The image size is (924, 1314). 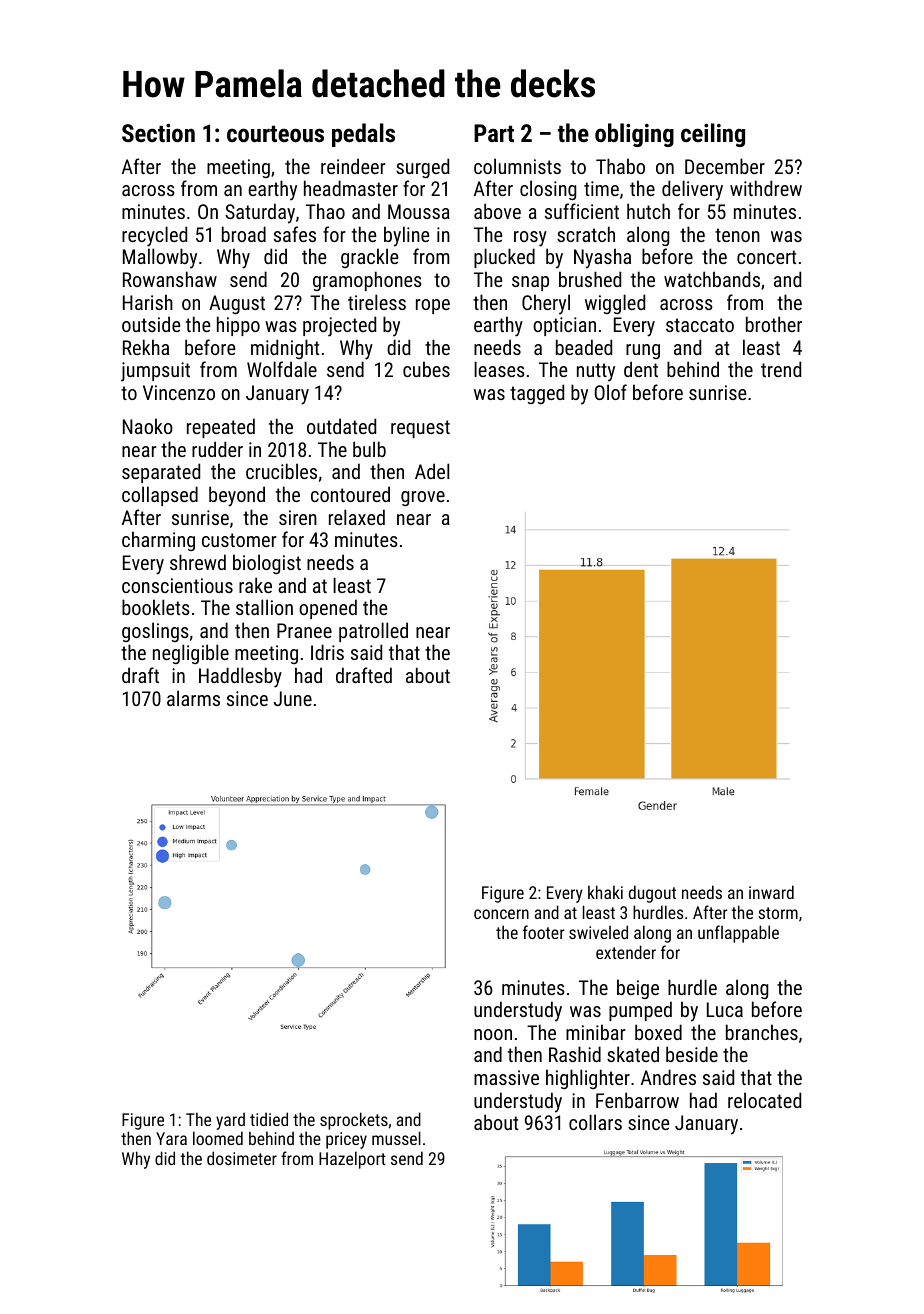 What do you see at coordinates (373, 632) in the image?
I see `patrolled` at bounding box center [373, 632].
